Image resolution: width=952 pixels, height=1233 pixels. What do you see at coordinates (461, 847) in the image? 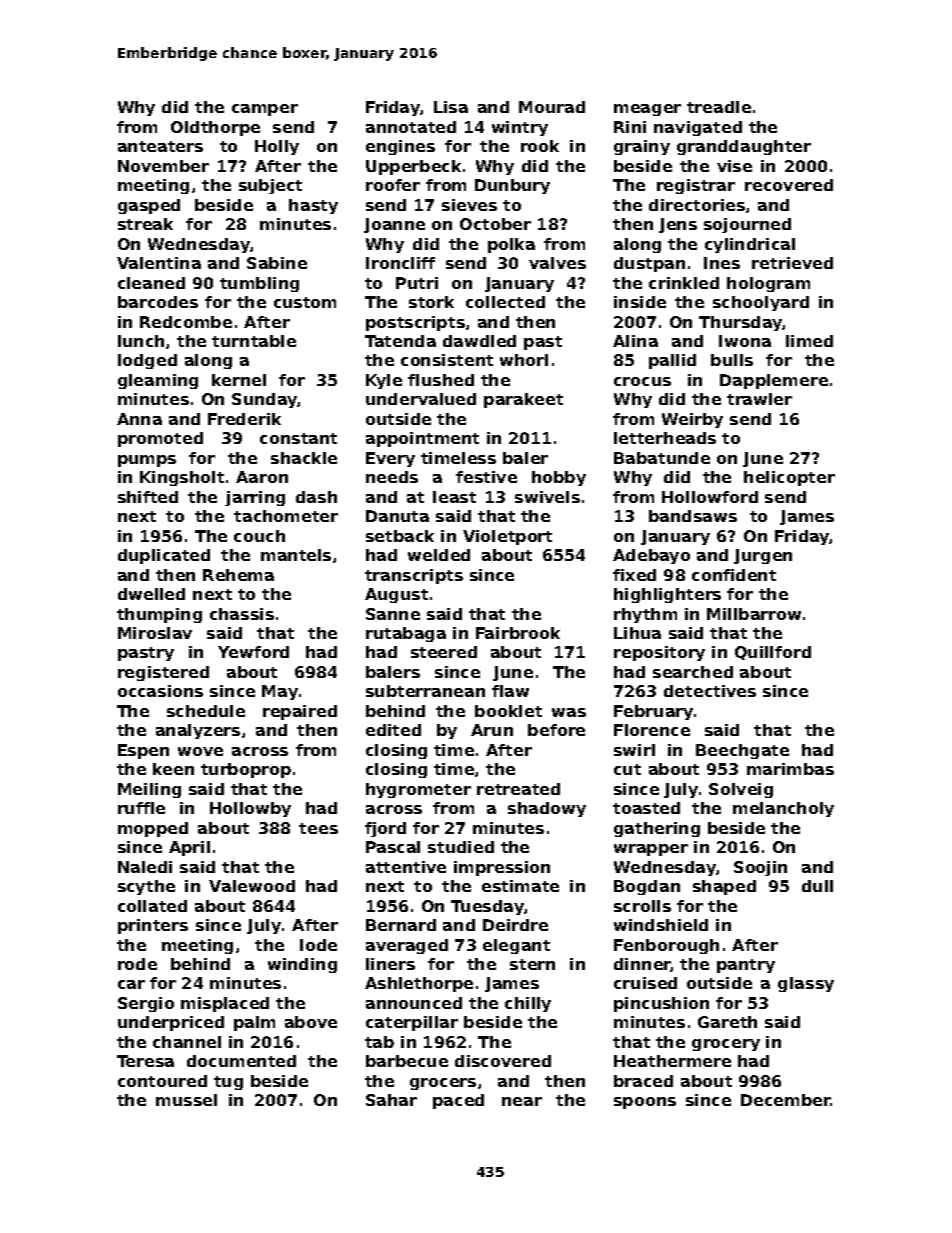
I see `studied` at bounding box center [461, 847].
